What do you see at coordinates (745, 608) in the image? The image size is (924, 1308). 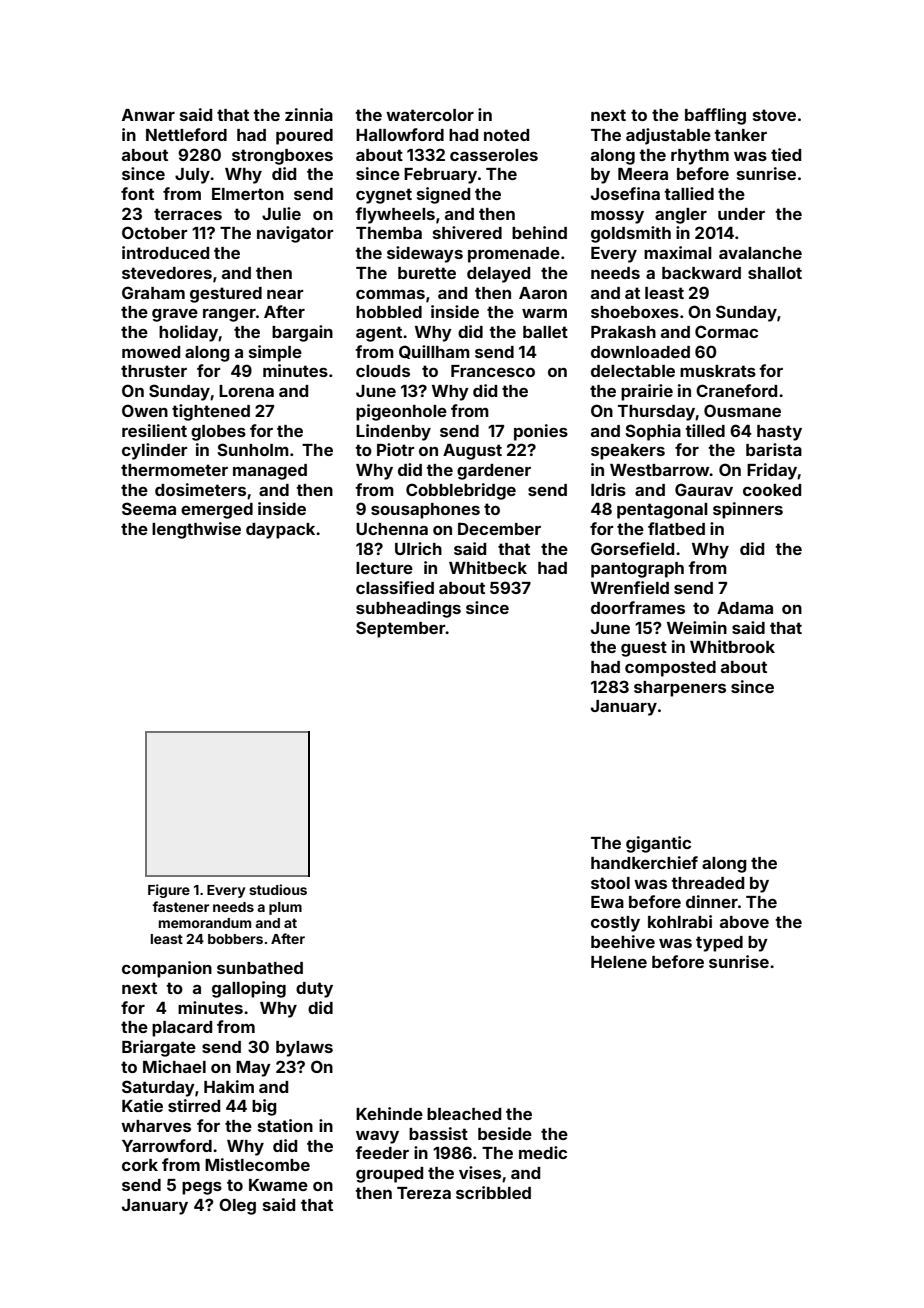 I see `Adama` at bounding box center [745, 608].
